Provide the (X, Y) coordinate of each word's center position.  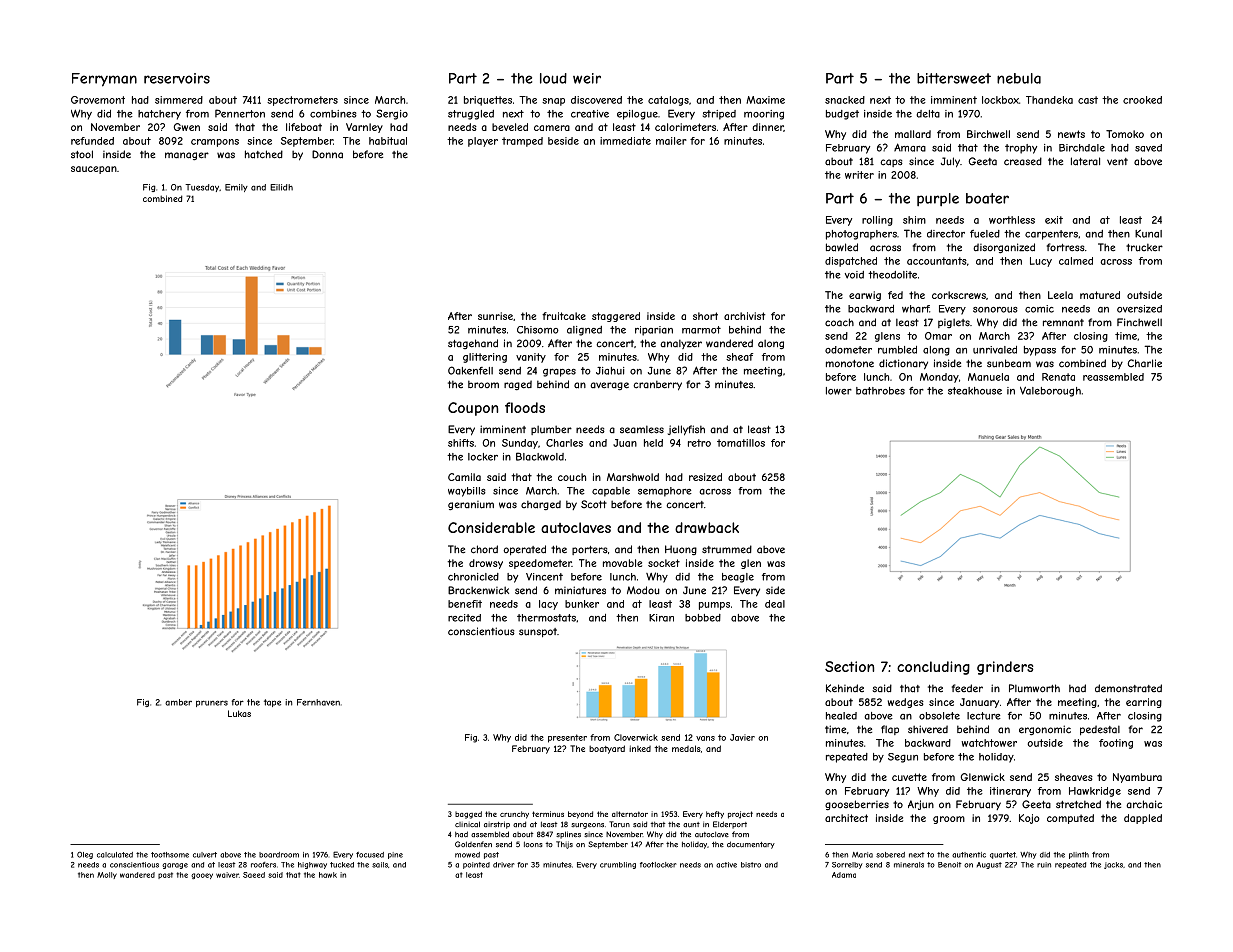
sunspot (538, 632)
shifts (461, 443)
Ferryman (104, 80)
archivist (744, 316)
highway (312, 865)
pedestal (1100, 730)
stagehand (473, 344)
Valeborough (1050, 392)
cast (1088, 100)
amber (178, 702)
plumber (551, 430)
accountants (937, 261)
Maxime (765, 100)
